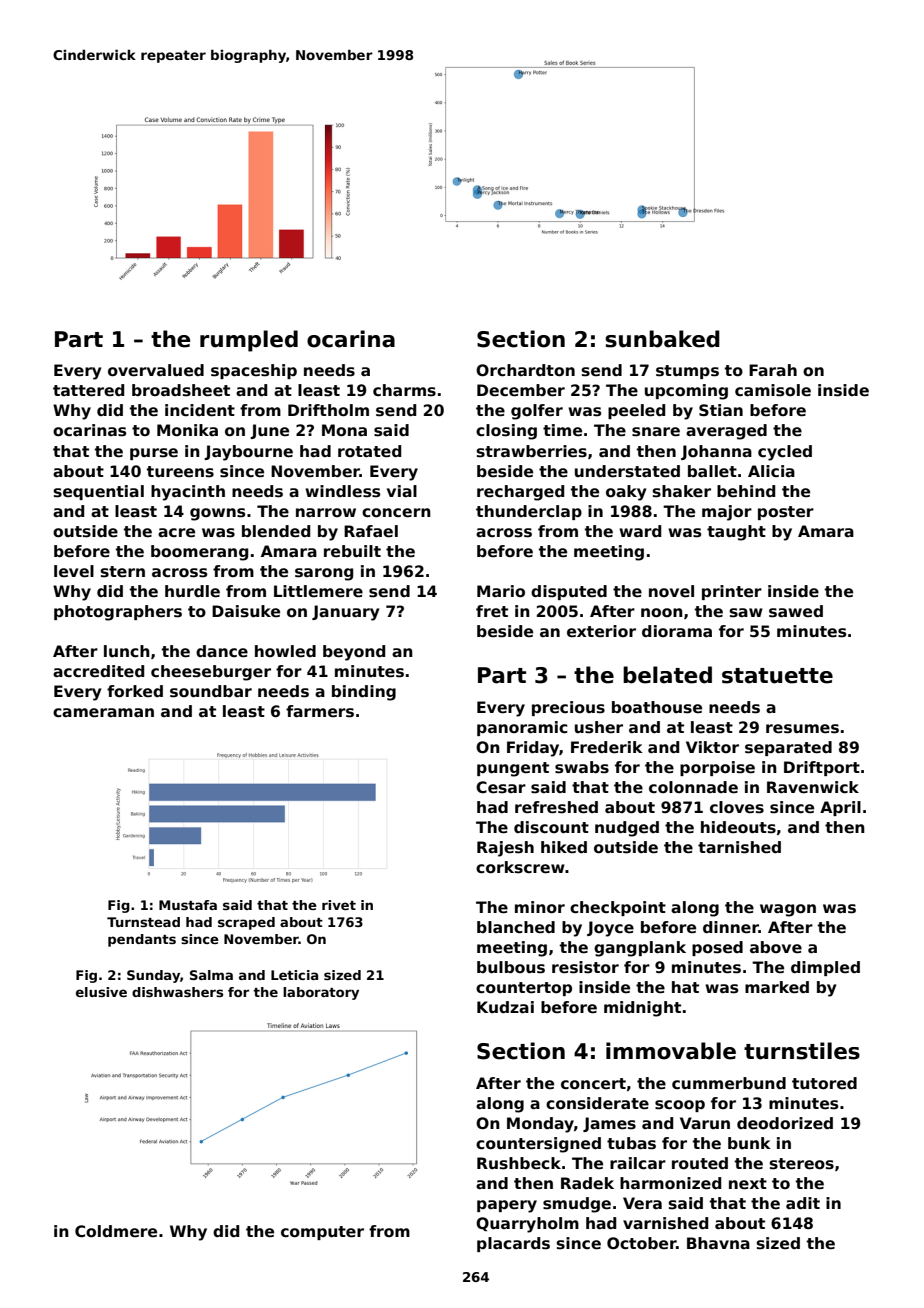 Image resolution: width=924 pixels, height=1308 pixels. I want to click on Driftport, so click(822, 768).
